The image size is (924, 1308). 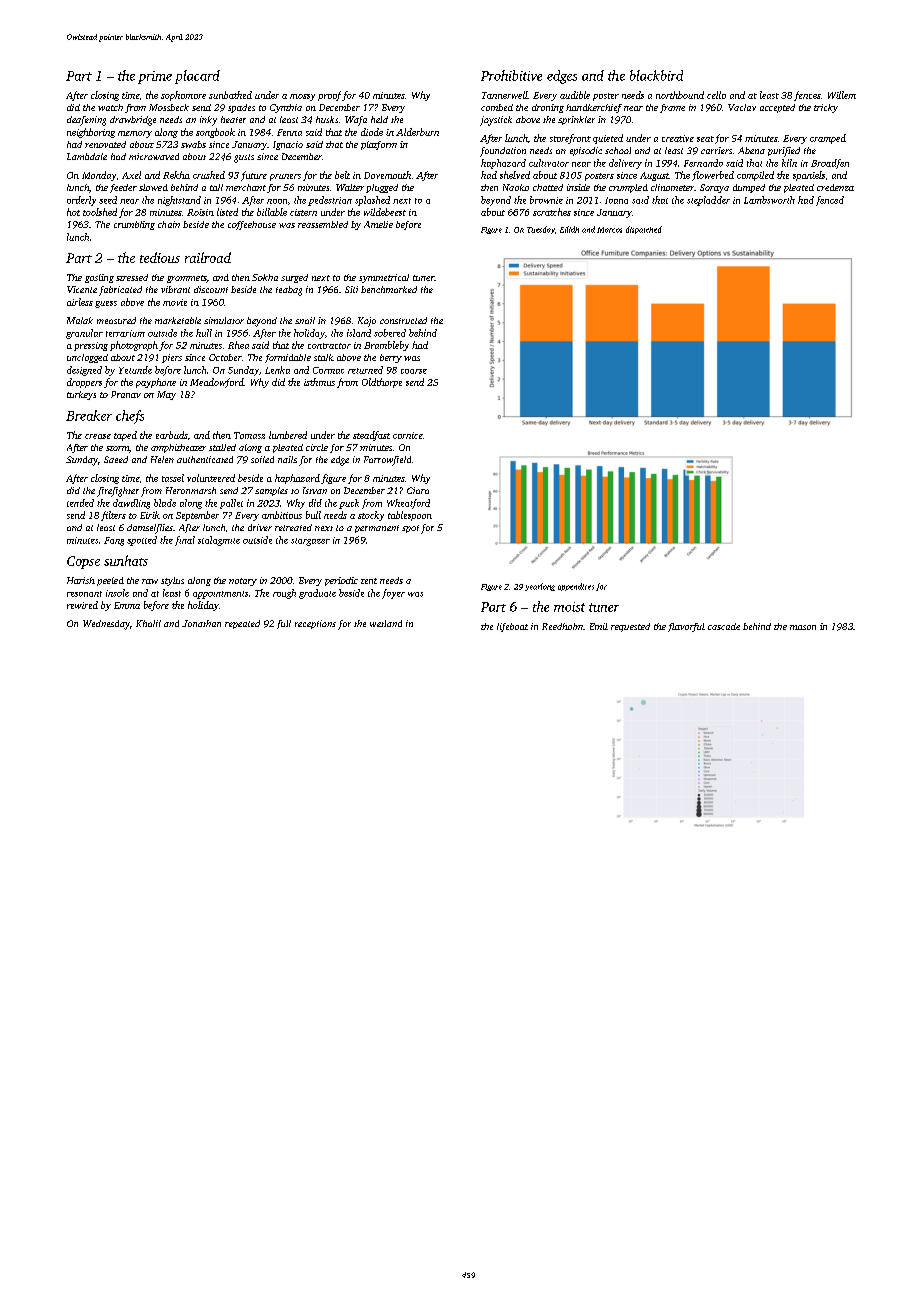 I want to click on dispatched, so click(x=644, y=230).
